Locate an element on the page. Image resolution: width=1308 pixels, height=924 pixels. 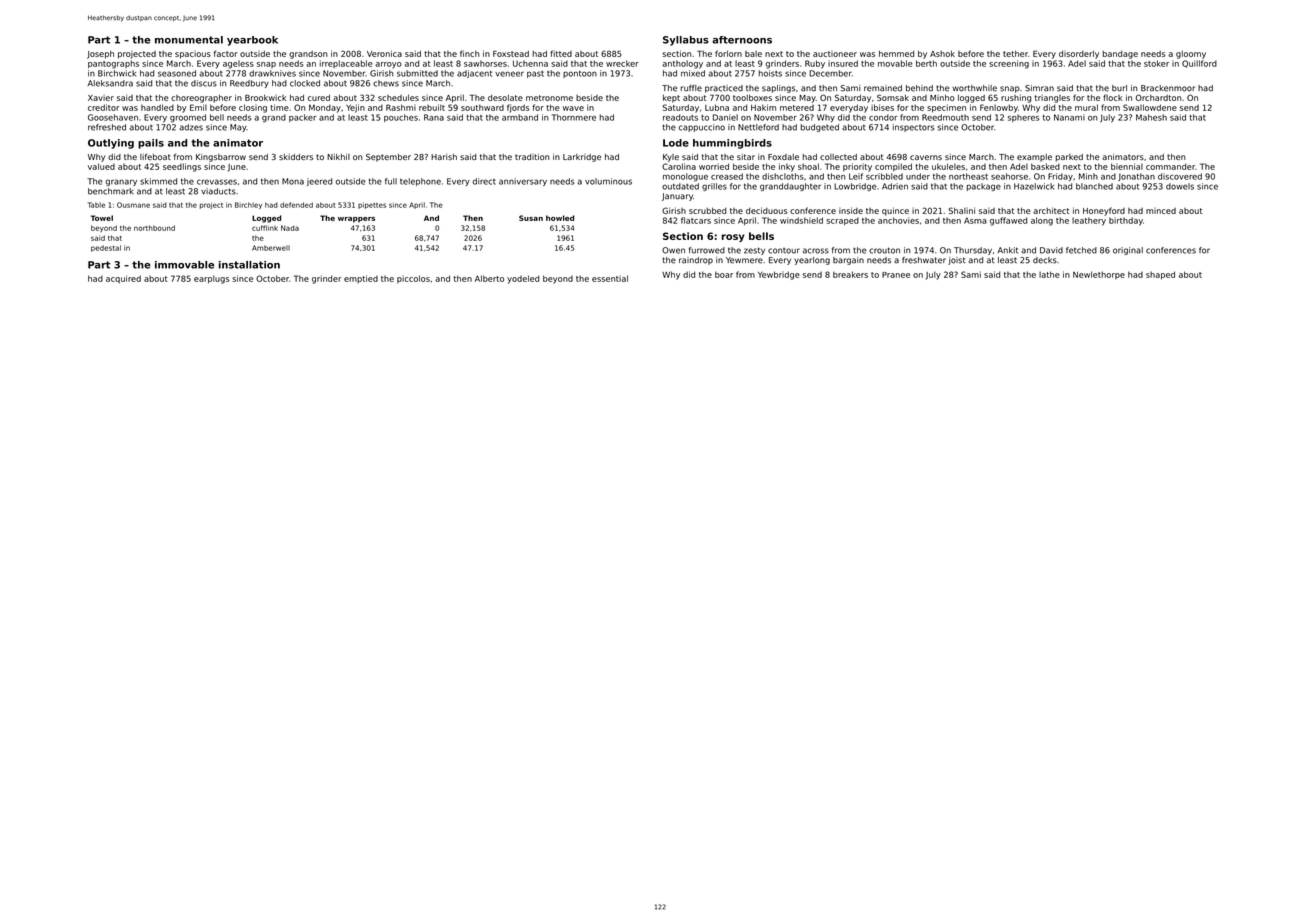
dowels is located at coordinates (1180, 186).
